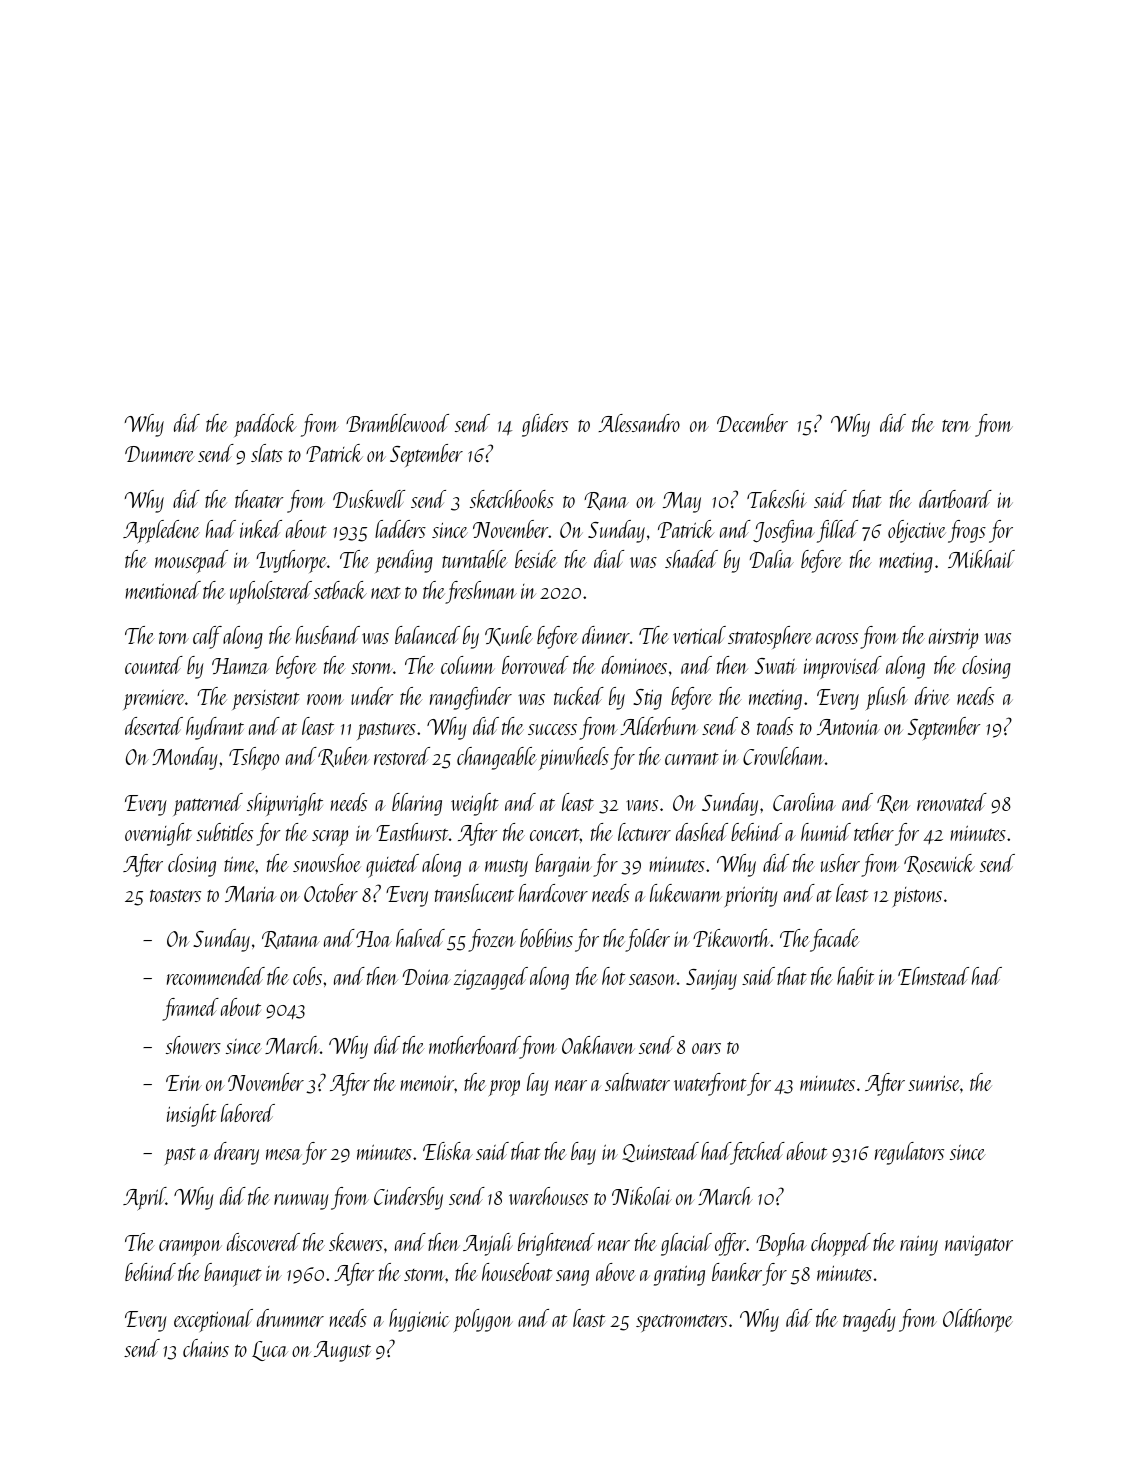 This document has height=1471, width=1137. Describe the element at coordinates (613, 976) in the document. I see `hot` at that location.
